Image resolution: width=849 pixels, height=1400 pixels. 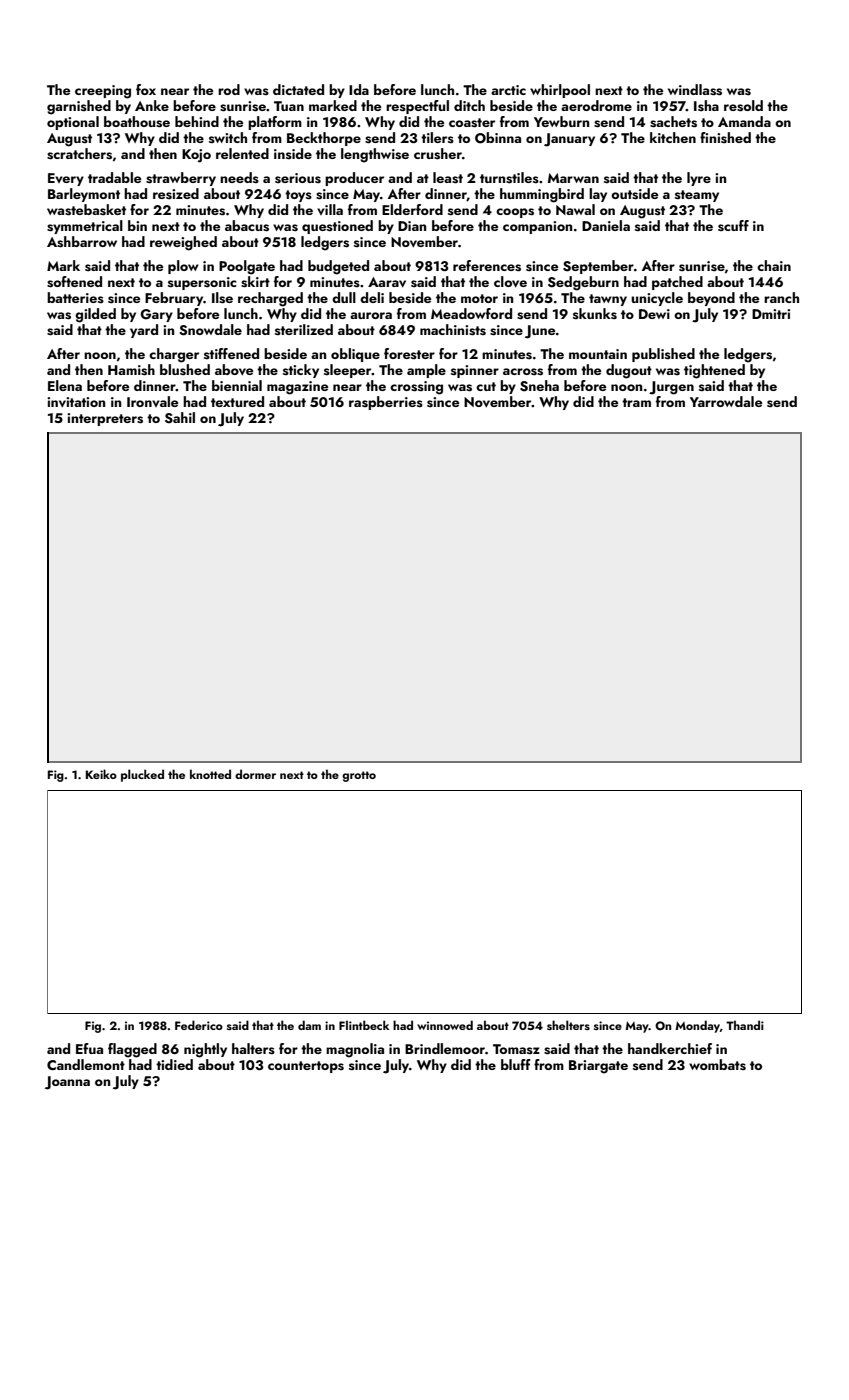 I want to click on grotto, so click(x=359, y=776).
